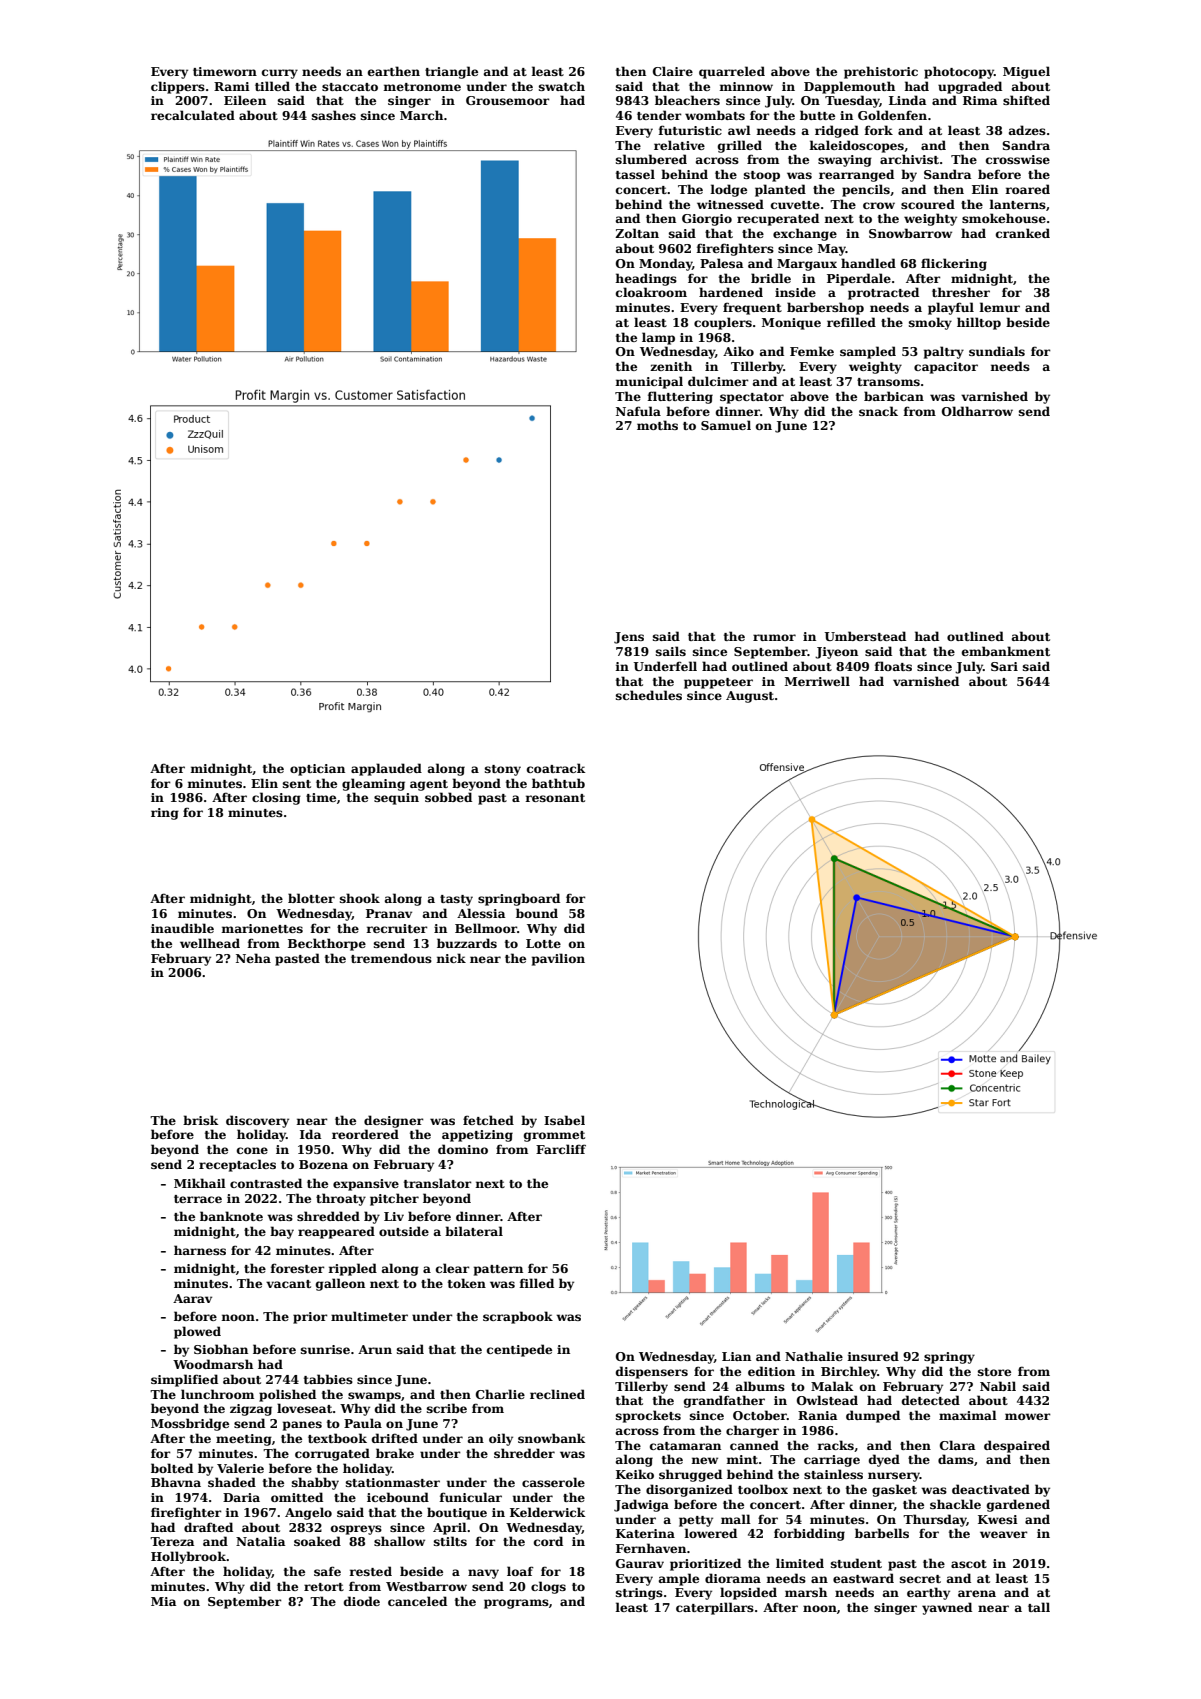 The height and width of the screenshot is (1699, 1201). I want to click on Bozena, so click(323, 1164).
